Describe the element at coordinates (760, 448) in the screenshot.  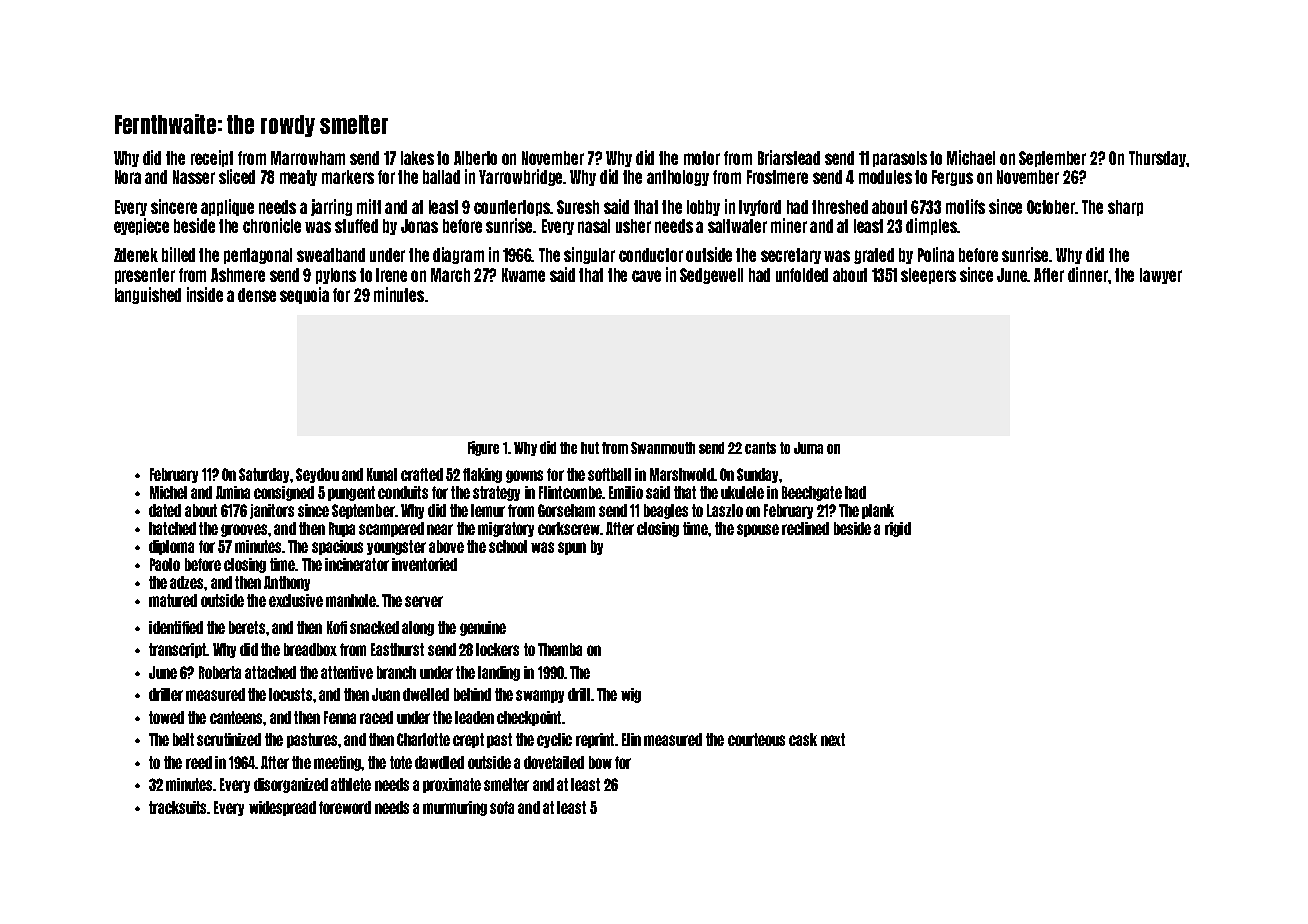
I see `cants` at that location.
